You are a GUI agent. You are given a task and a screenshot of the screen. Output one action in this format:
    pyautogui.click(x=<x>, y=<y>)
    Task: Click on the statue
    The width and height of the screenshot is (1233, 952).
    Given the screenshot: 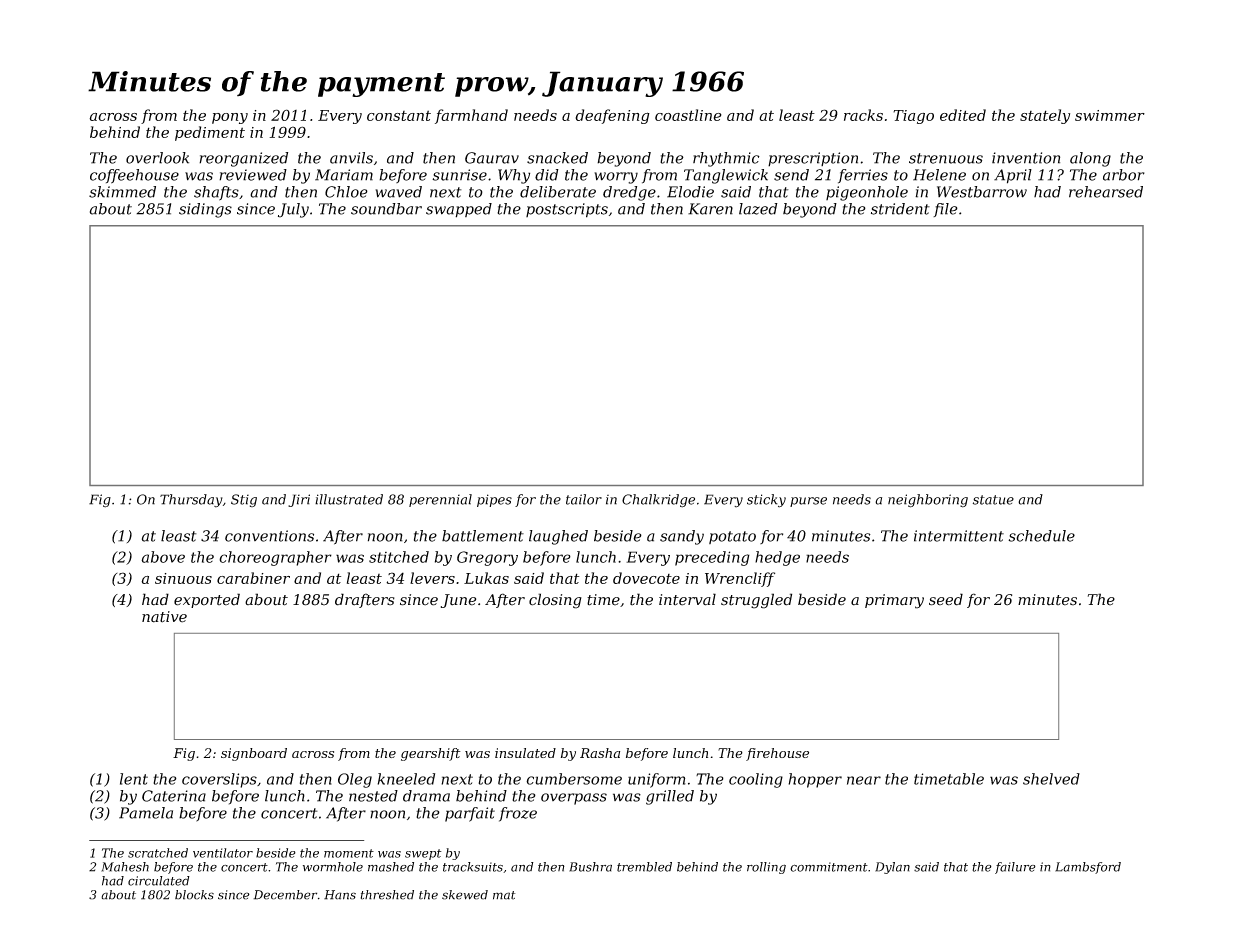 What is the action you would take?
    pyautogui.click(x=993, y=500)
